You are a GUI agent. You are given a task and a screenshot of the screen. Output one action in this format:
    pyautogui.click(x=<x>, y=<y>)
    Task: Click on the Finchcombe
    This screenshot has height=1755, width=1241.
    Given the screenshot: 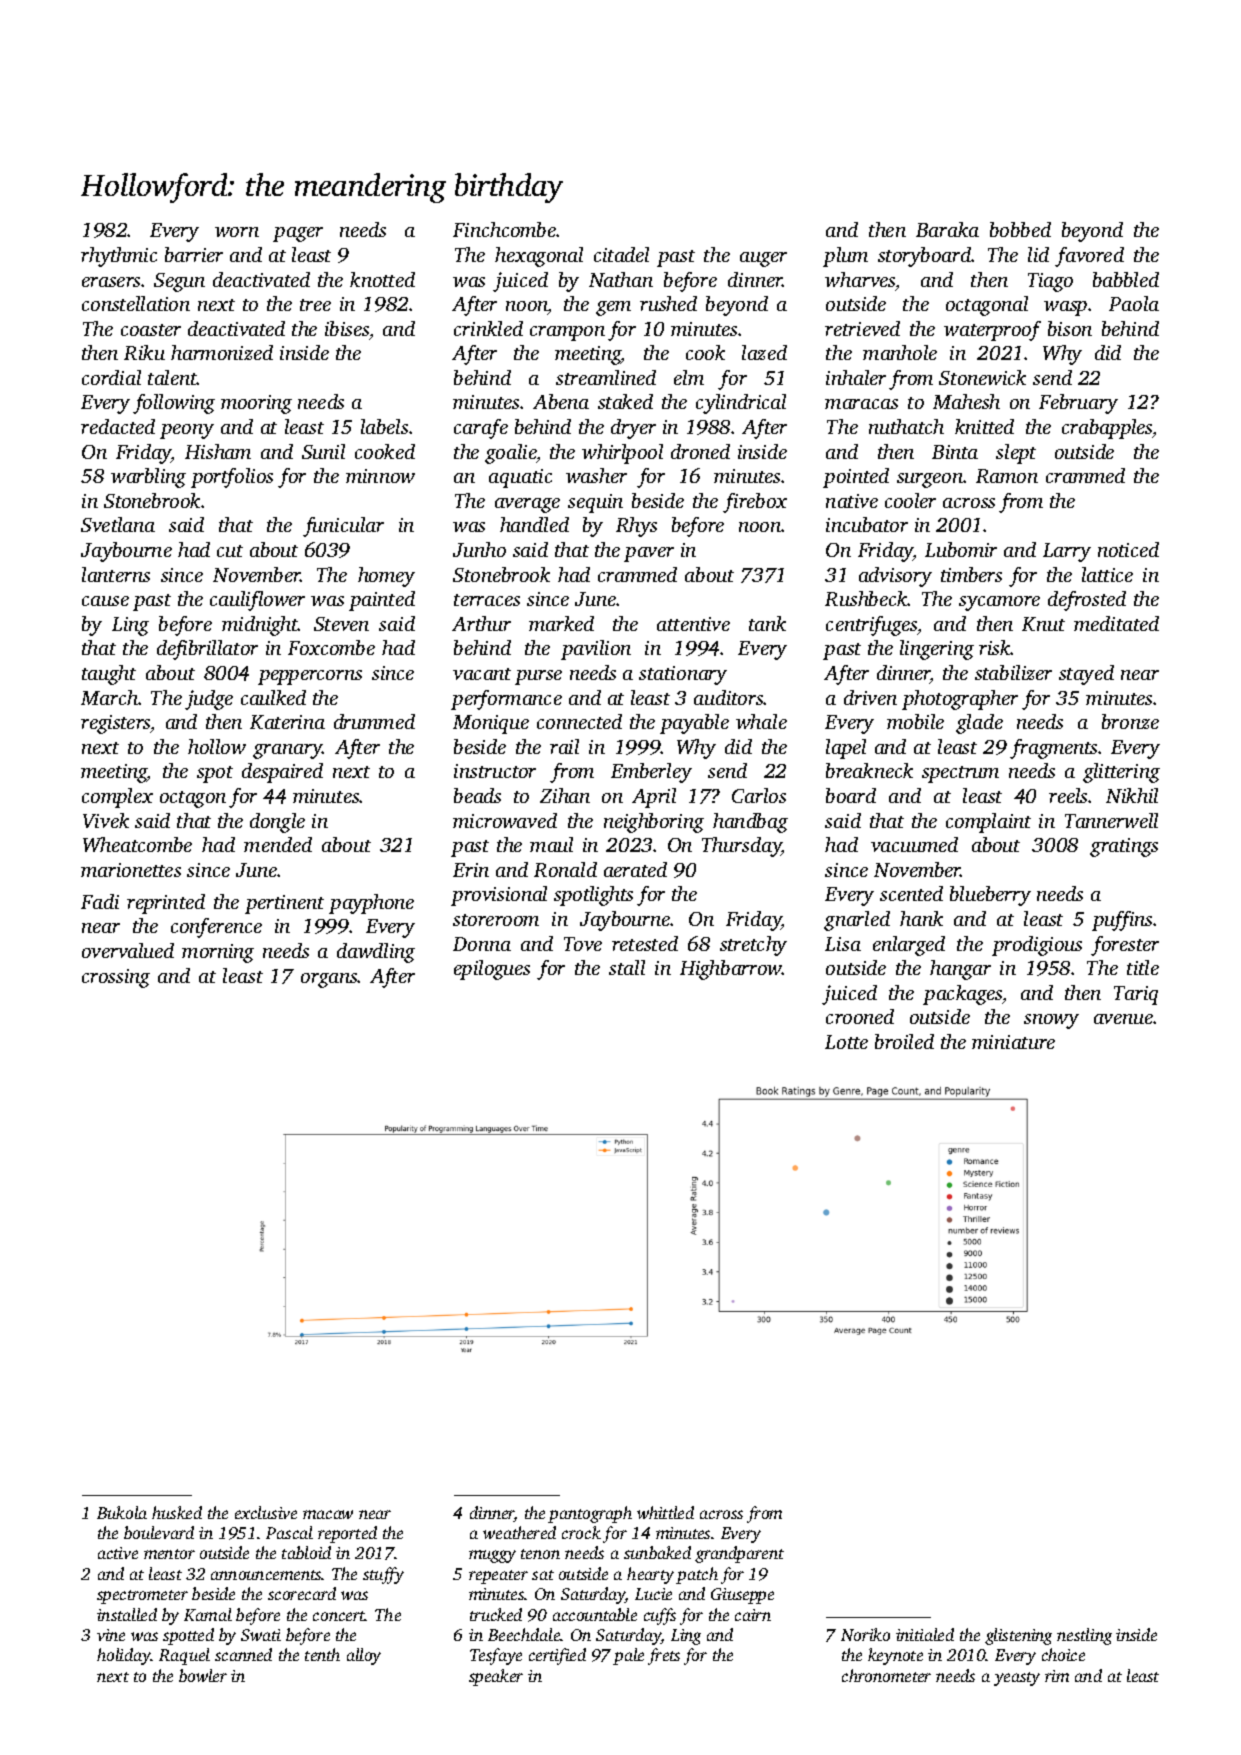 What is the action you would take?
    pyautogui.click(x=504, y=229)
